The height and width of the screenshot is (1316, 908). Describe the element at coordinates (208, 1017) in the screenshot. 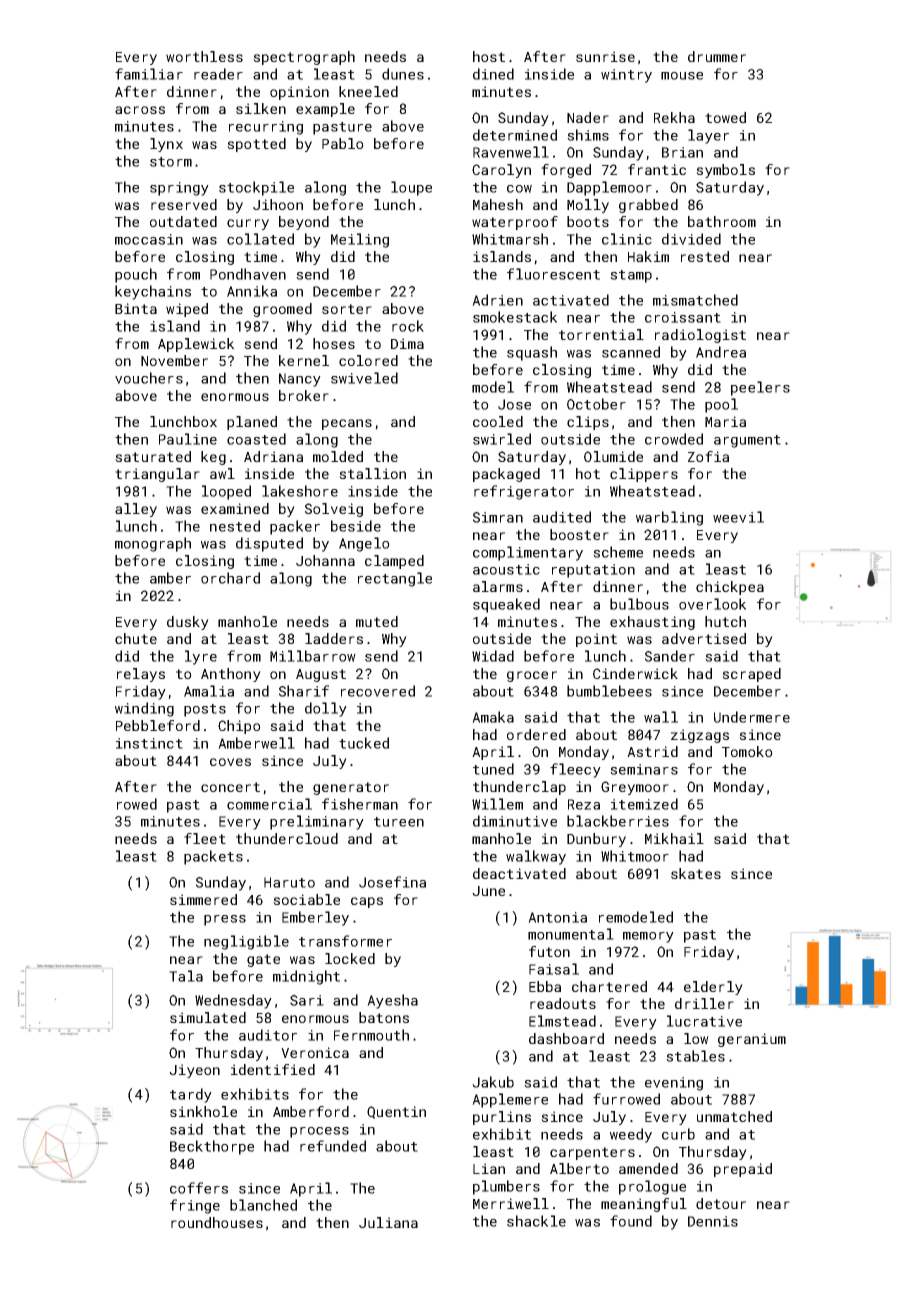

I see `simulated` at that location.
